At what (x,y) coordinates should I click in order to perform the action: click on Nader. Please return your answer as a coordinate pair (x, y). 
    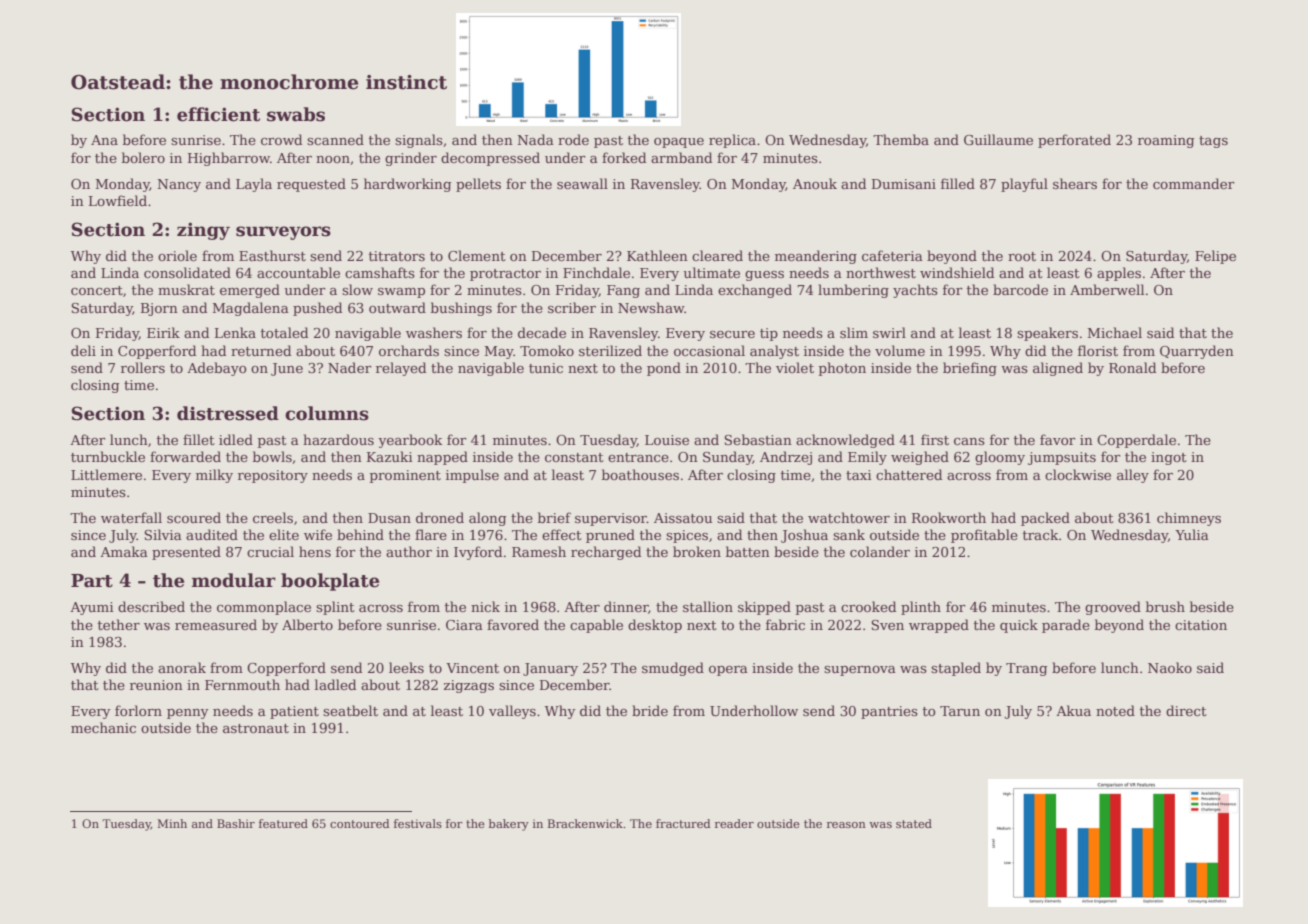
    Looking at the image, I should click on (350, 367).
